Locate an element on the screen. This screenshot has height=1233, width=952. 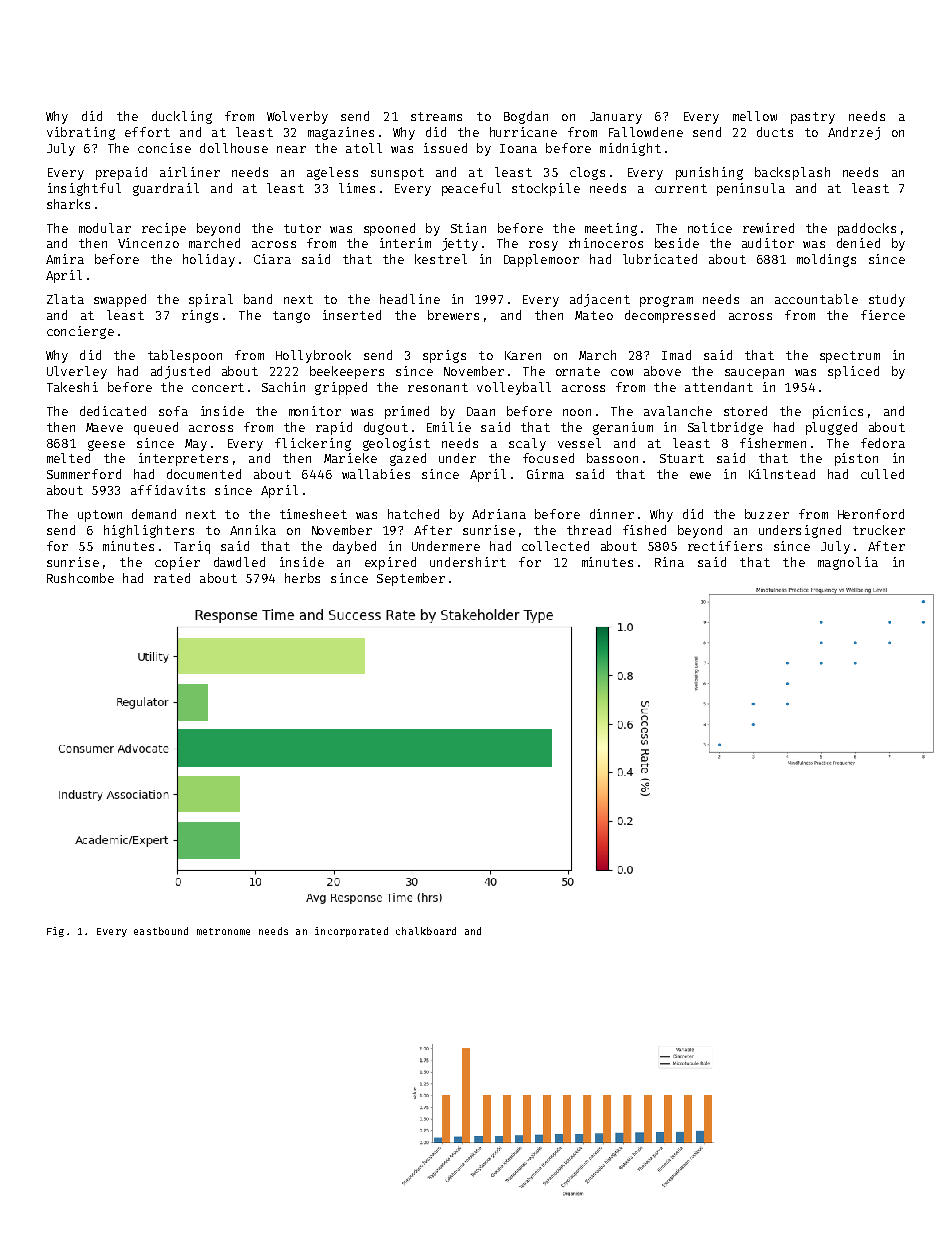
eastbound is located at coordinates (161, 931).
